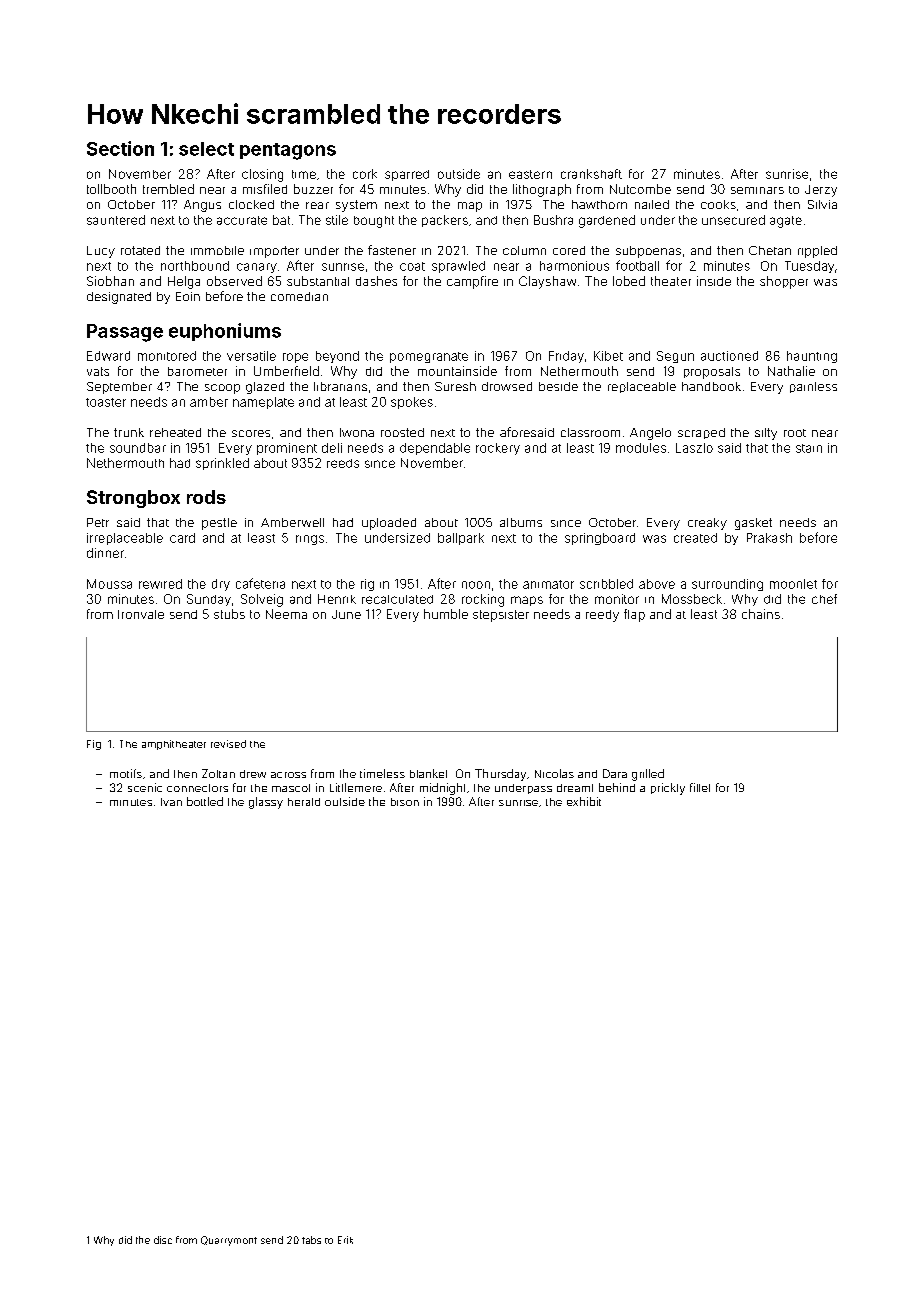  What do you see at coordinates (700, 787) in the screenshot?
I see `fillet` at bounding box center [700, 787].
